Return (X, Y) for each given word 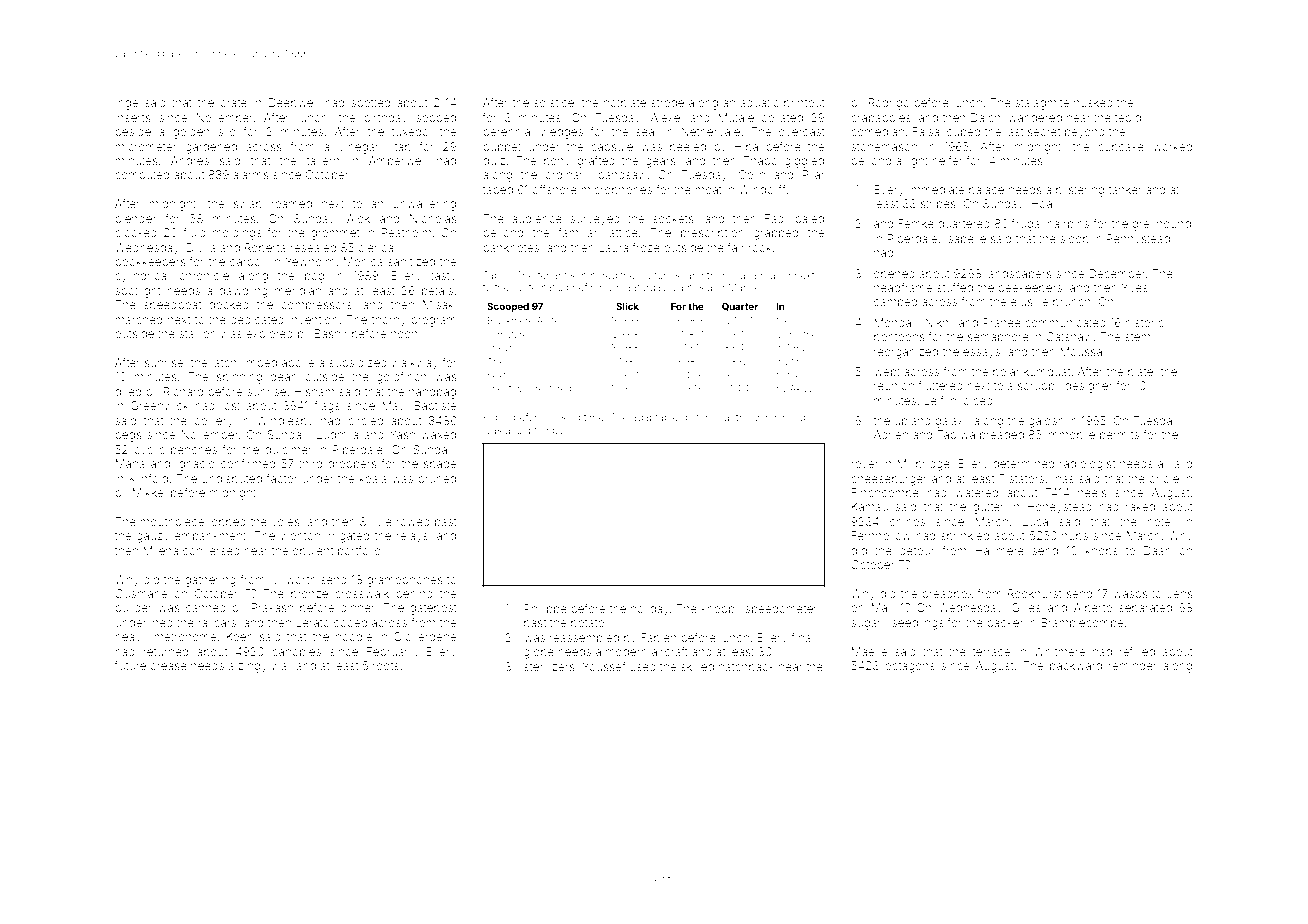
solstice (554, 102)
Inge (127, 104)
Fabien (659, 637)
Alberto (1093, 607)
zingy (252, 667)
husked (1093, 102)
